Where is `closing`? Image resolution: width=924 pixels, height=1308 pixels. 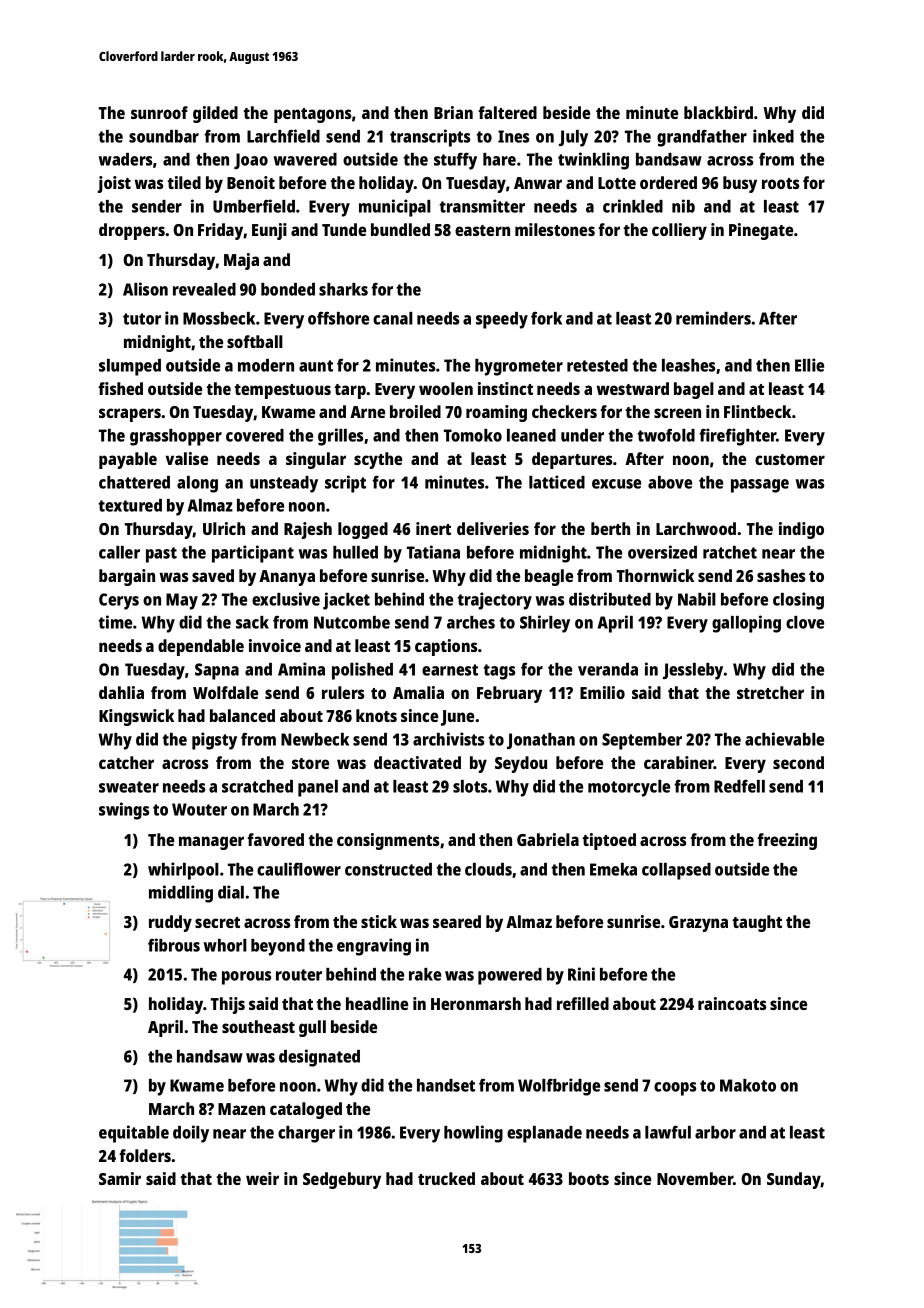 closing is located at coordinates (798, 601).
